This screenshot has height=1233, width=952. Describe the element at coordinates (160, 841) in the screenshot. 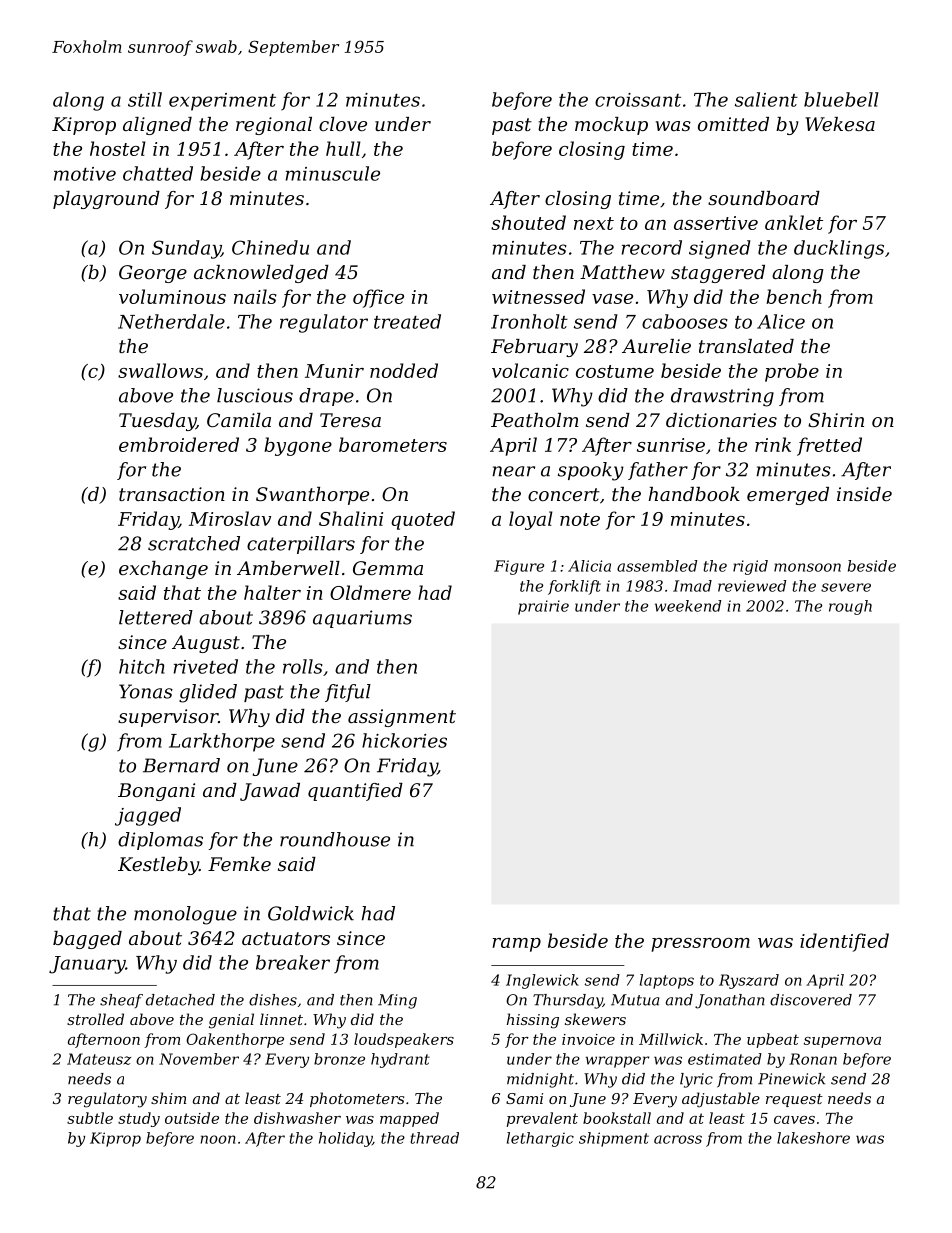

I see `diplomas` at that location.
